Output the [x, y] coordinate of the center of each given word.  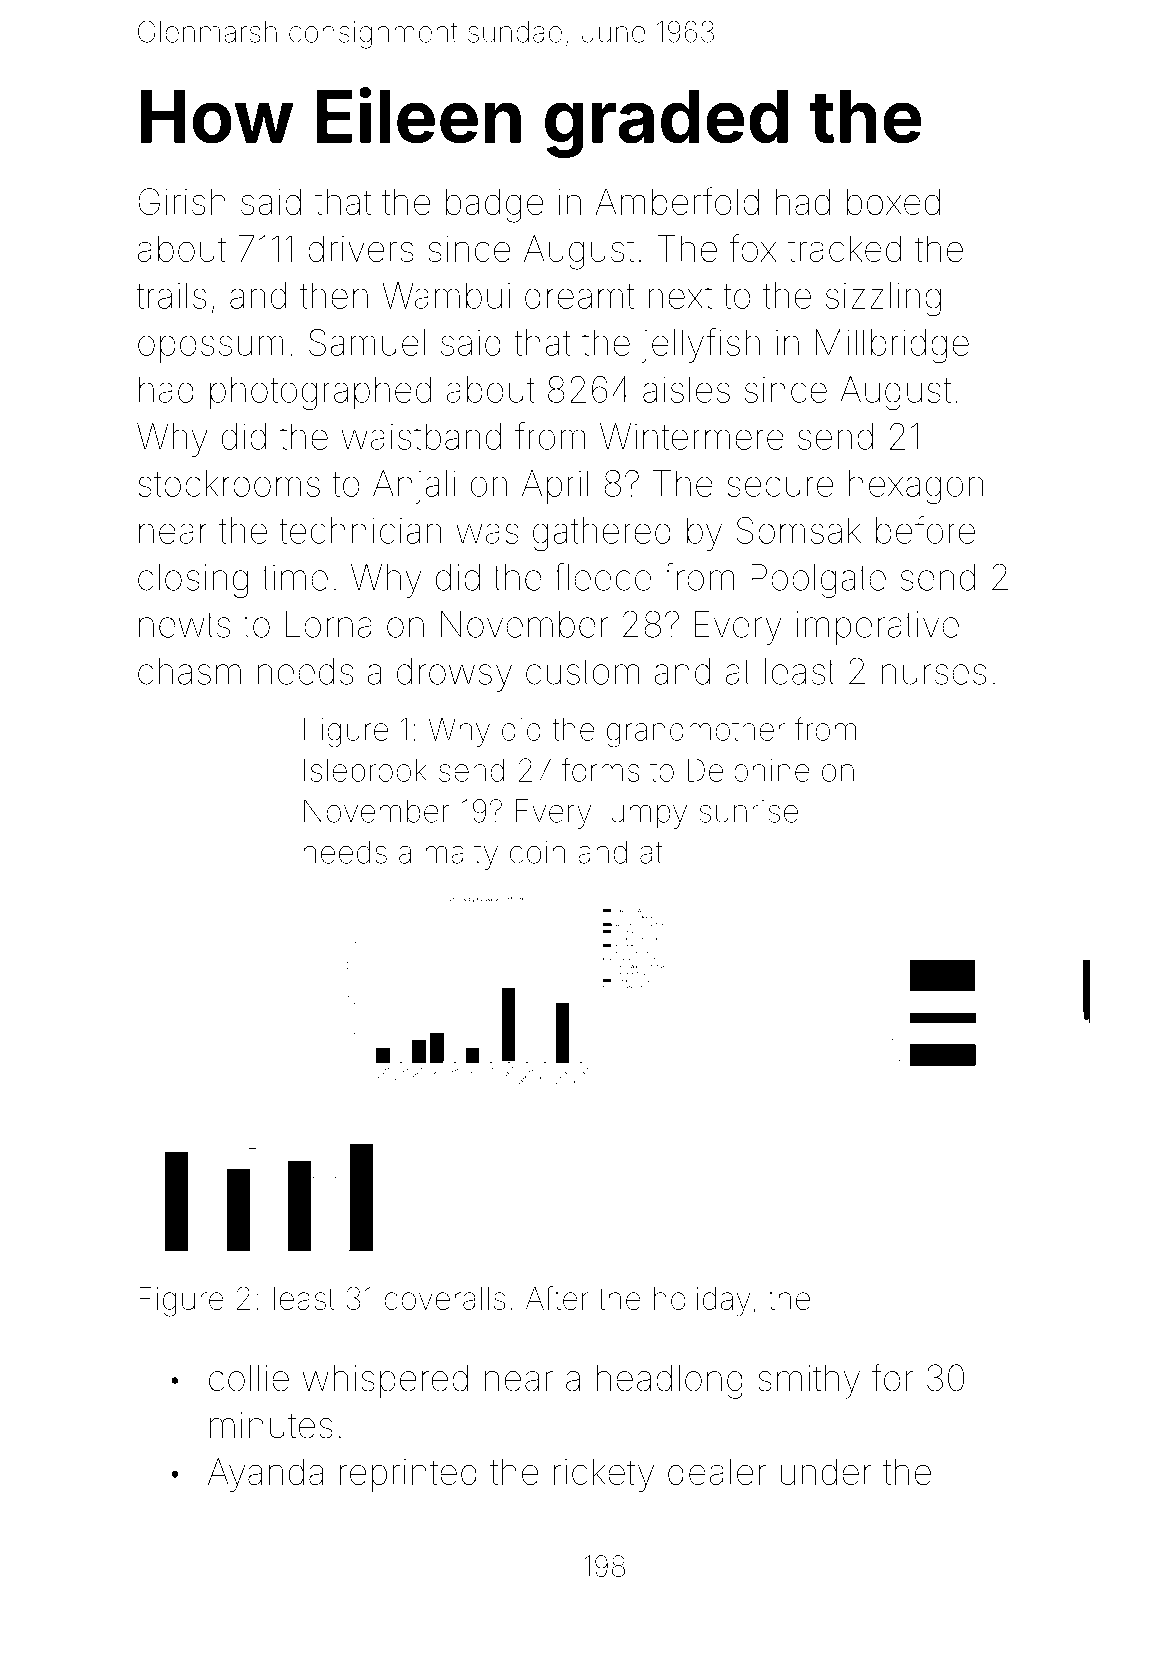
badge [494, 205]
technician [360, 530]
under [826, 1471]
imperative [877, 628]
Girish [182, 201]
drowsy [454, 675]
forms [600, 769]
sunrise [749, 811]
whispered [385, 1382]
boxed [893, 201]
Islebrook [365, 770]
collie [249, 1378]
